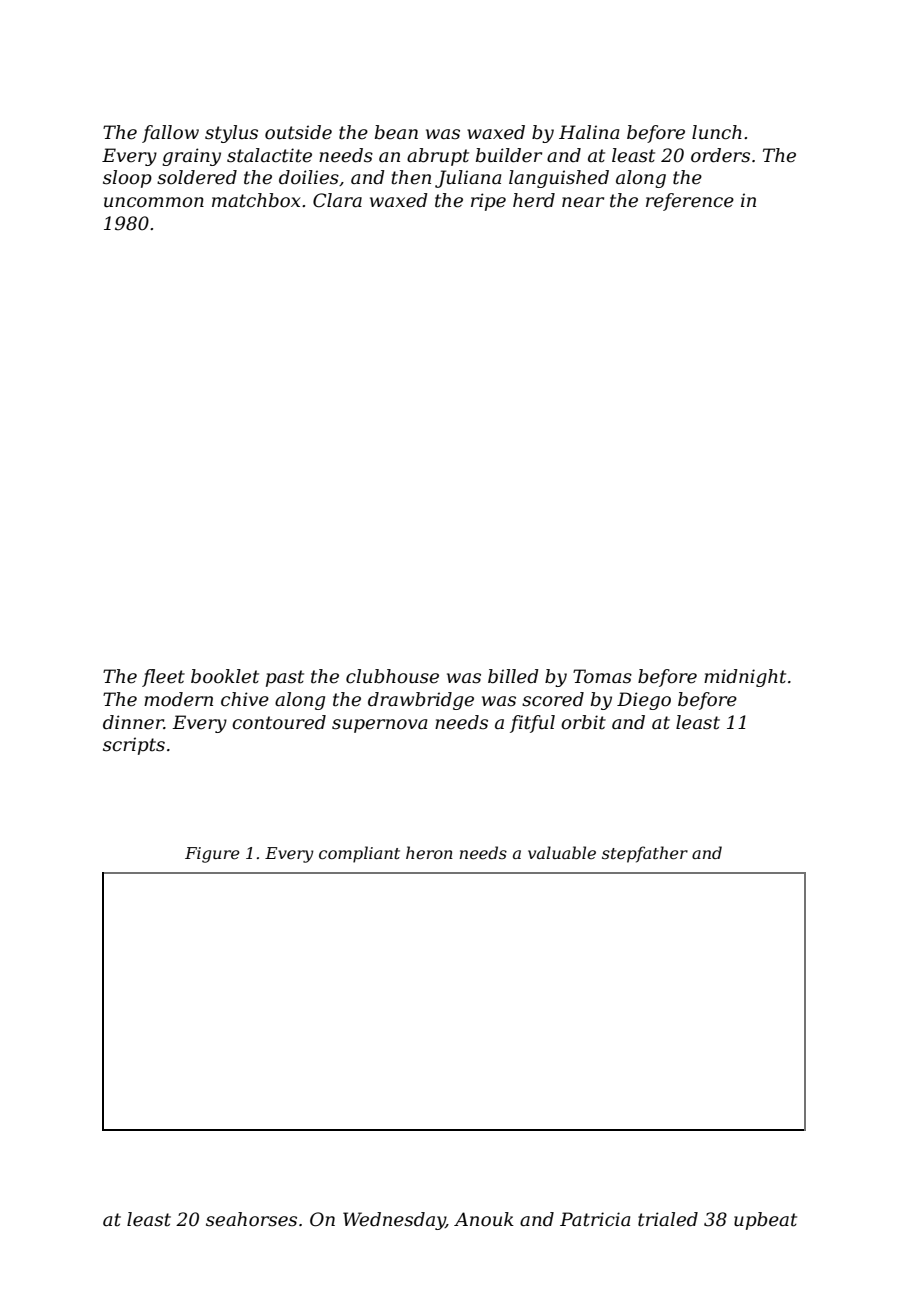 This screenshot has width=908, height=1316. I want to click on billed, so click(513, 676).
